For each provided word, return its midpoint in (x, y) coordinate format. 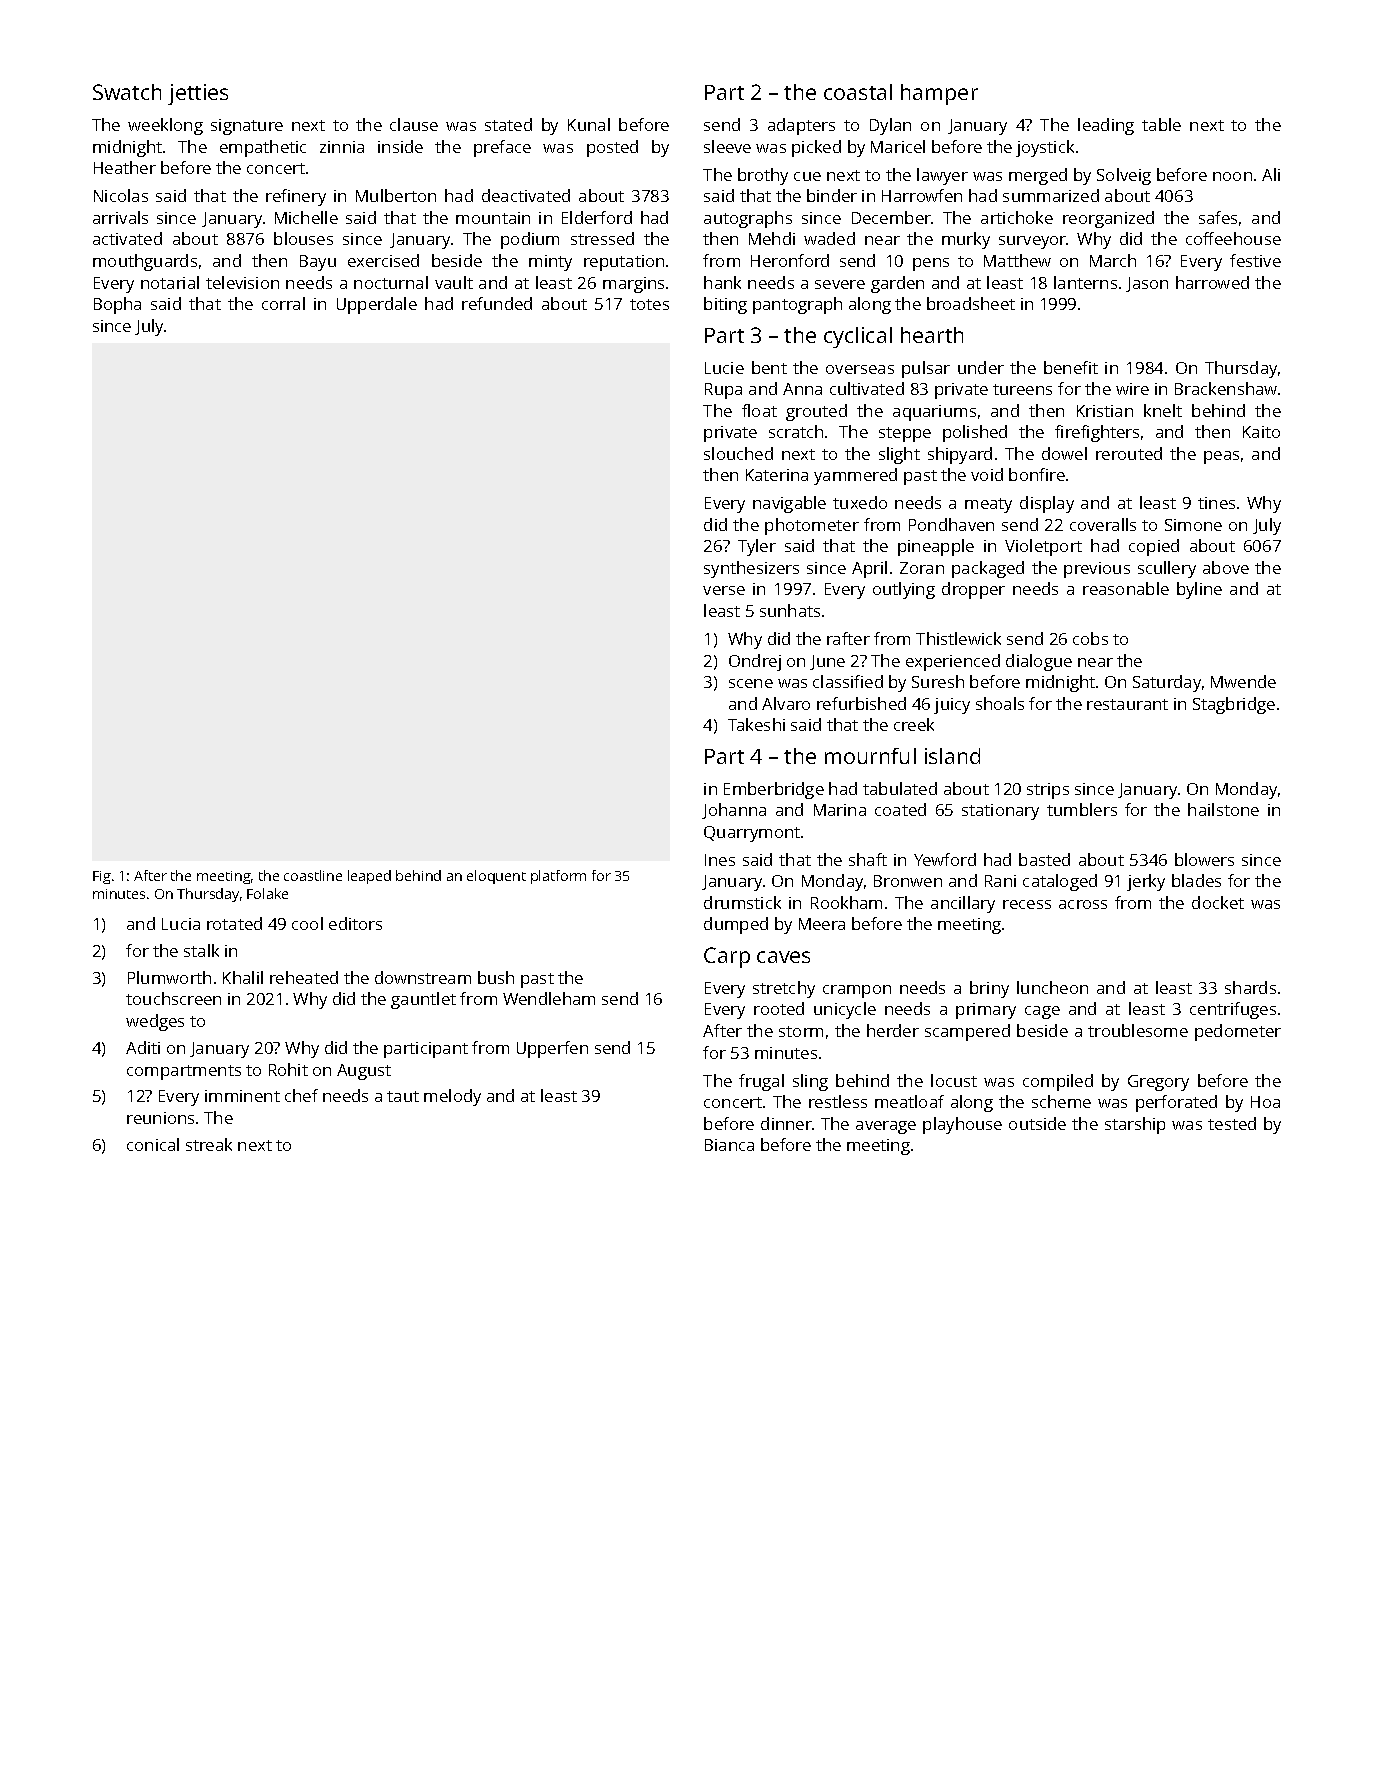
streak (209, 1144)
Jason (1147, 284)
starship (1135, 1125)
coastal (858, 92)
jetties (198, 94)
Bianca (729, 1145)
